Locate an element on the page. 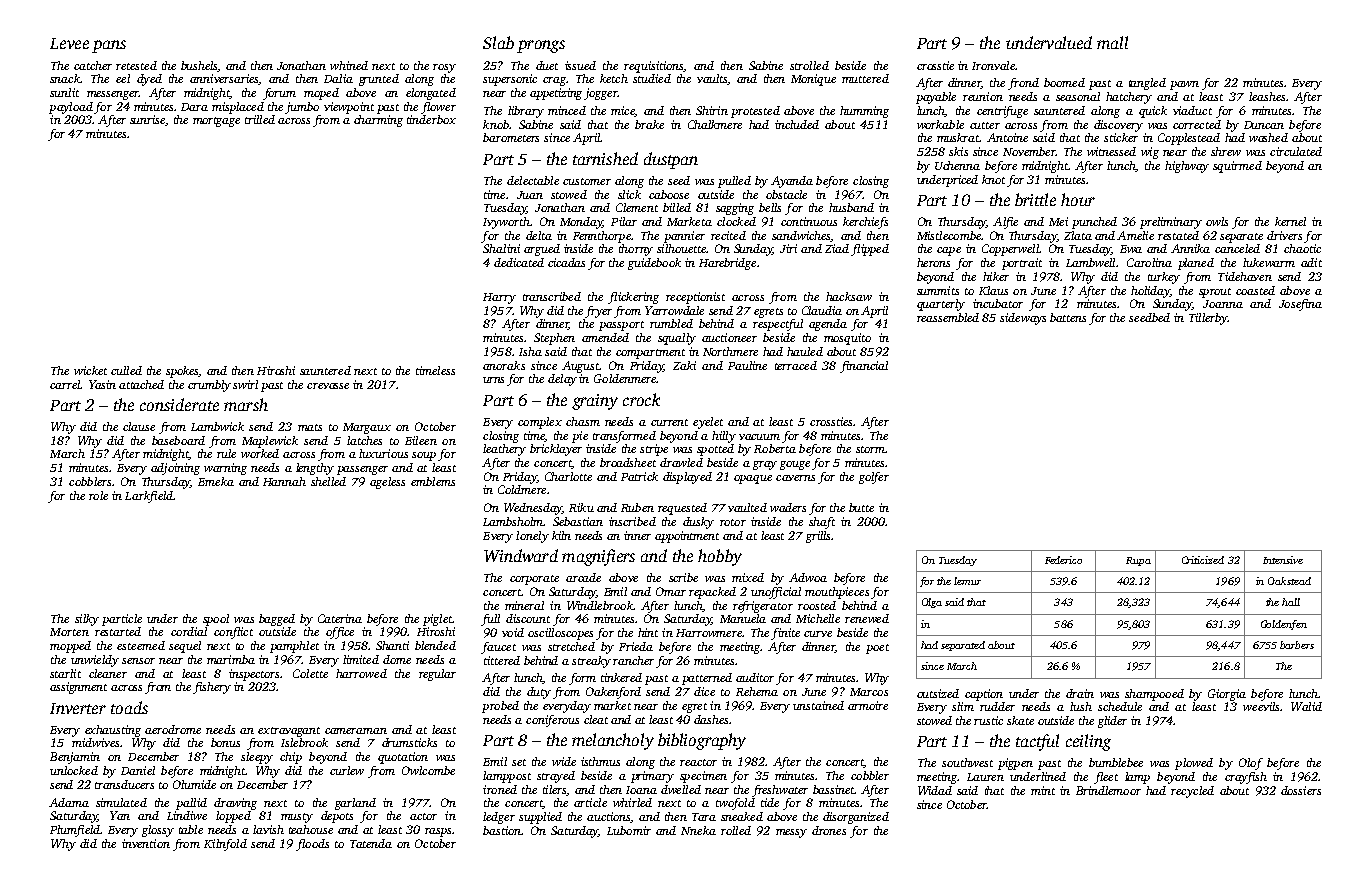 The image size is (1372, 887). bagged is located at coordinates (277, 620).
